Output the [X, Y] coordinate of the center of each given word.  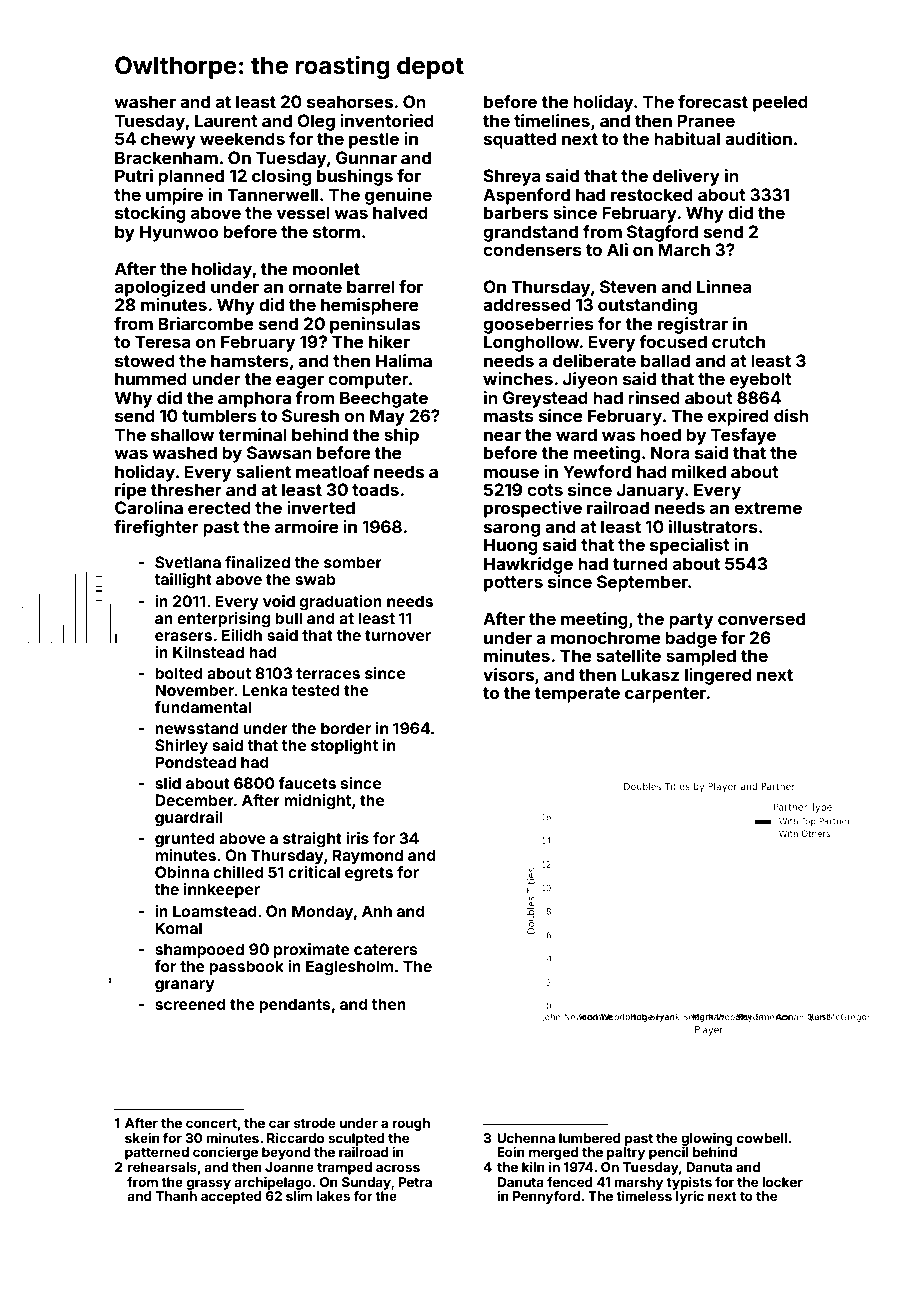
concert [211, 1123]
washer [145, 101]
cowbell [762, 1138]
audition [758, 138]
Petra [415, 1182]
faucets [307, 783]
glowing [707, 1139]
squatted [520, 140]
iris [357, 838]
